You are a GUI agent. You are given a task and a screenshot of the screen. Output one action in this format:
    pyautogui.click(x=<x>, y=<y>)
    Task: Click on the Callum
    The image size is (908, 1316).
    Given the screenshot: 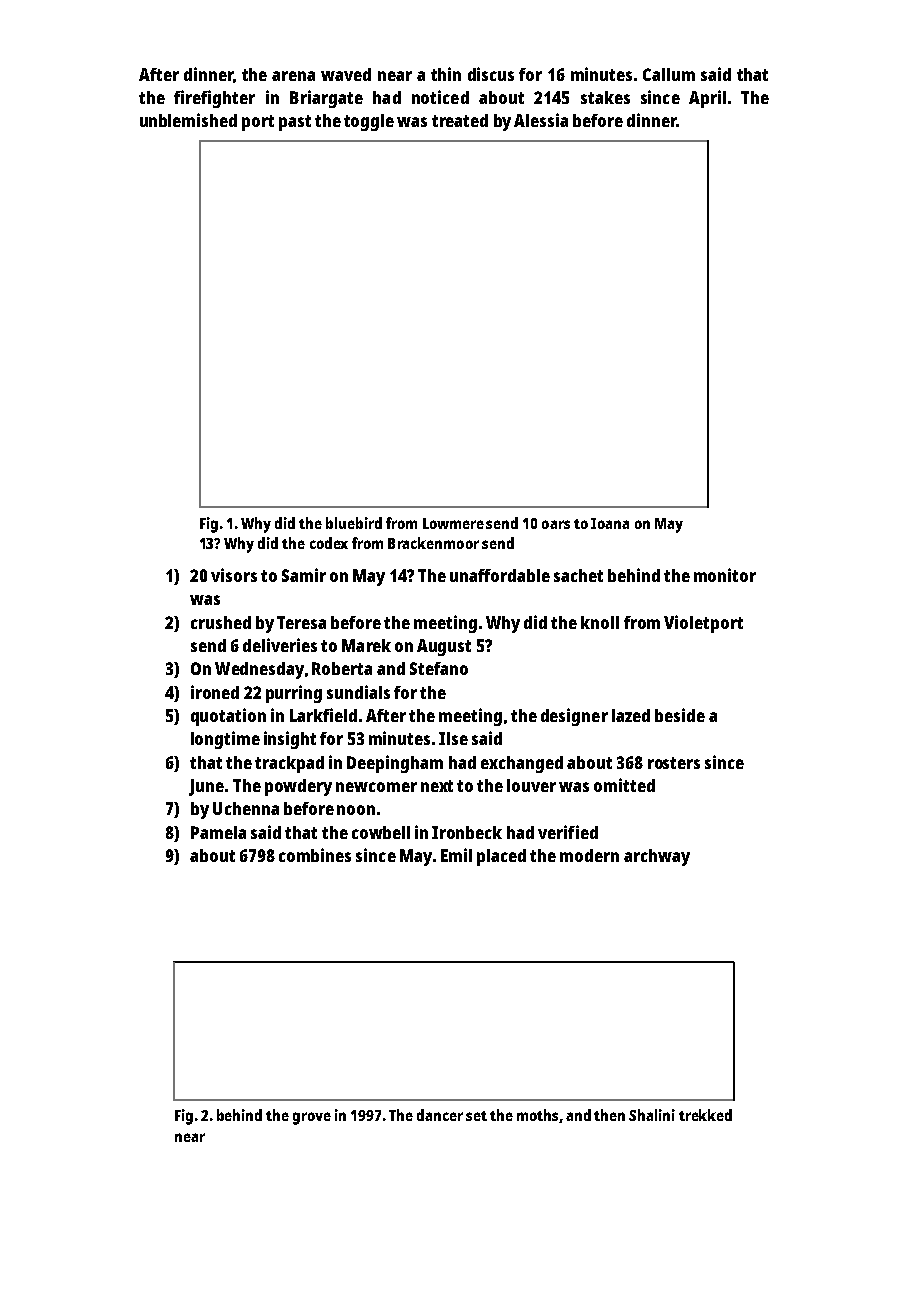 What is the action you would take?
    pyautogui.click(x=669, y=74)
